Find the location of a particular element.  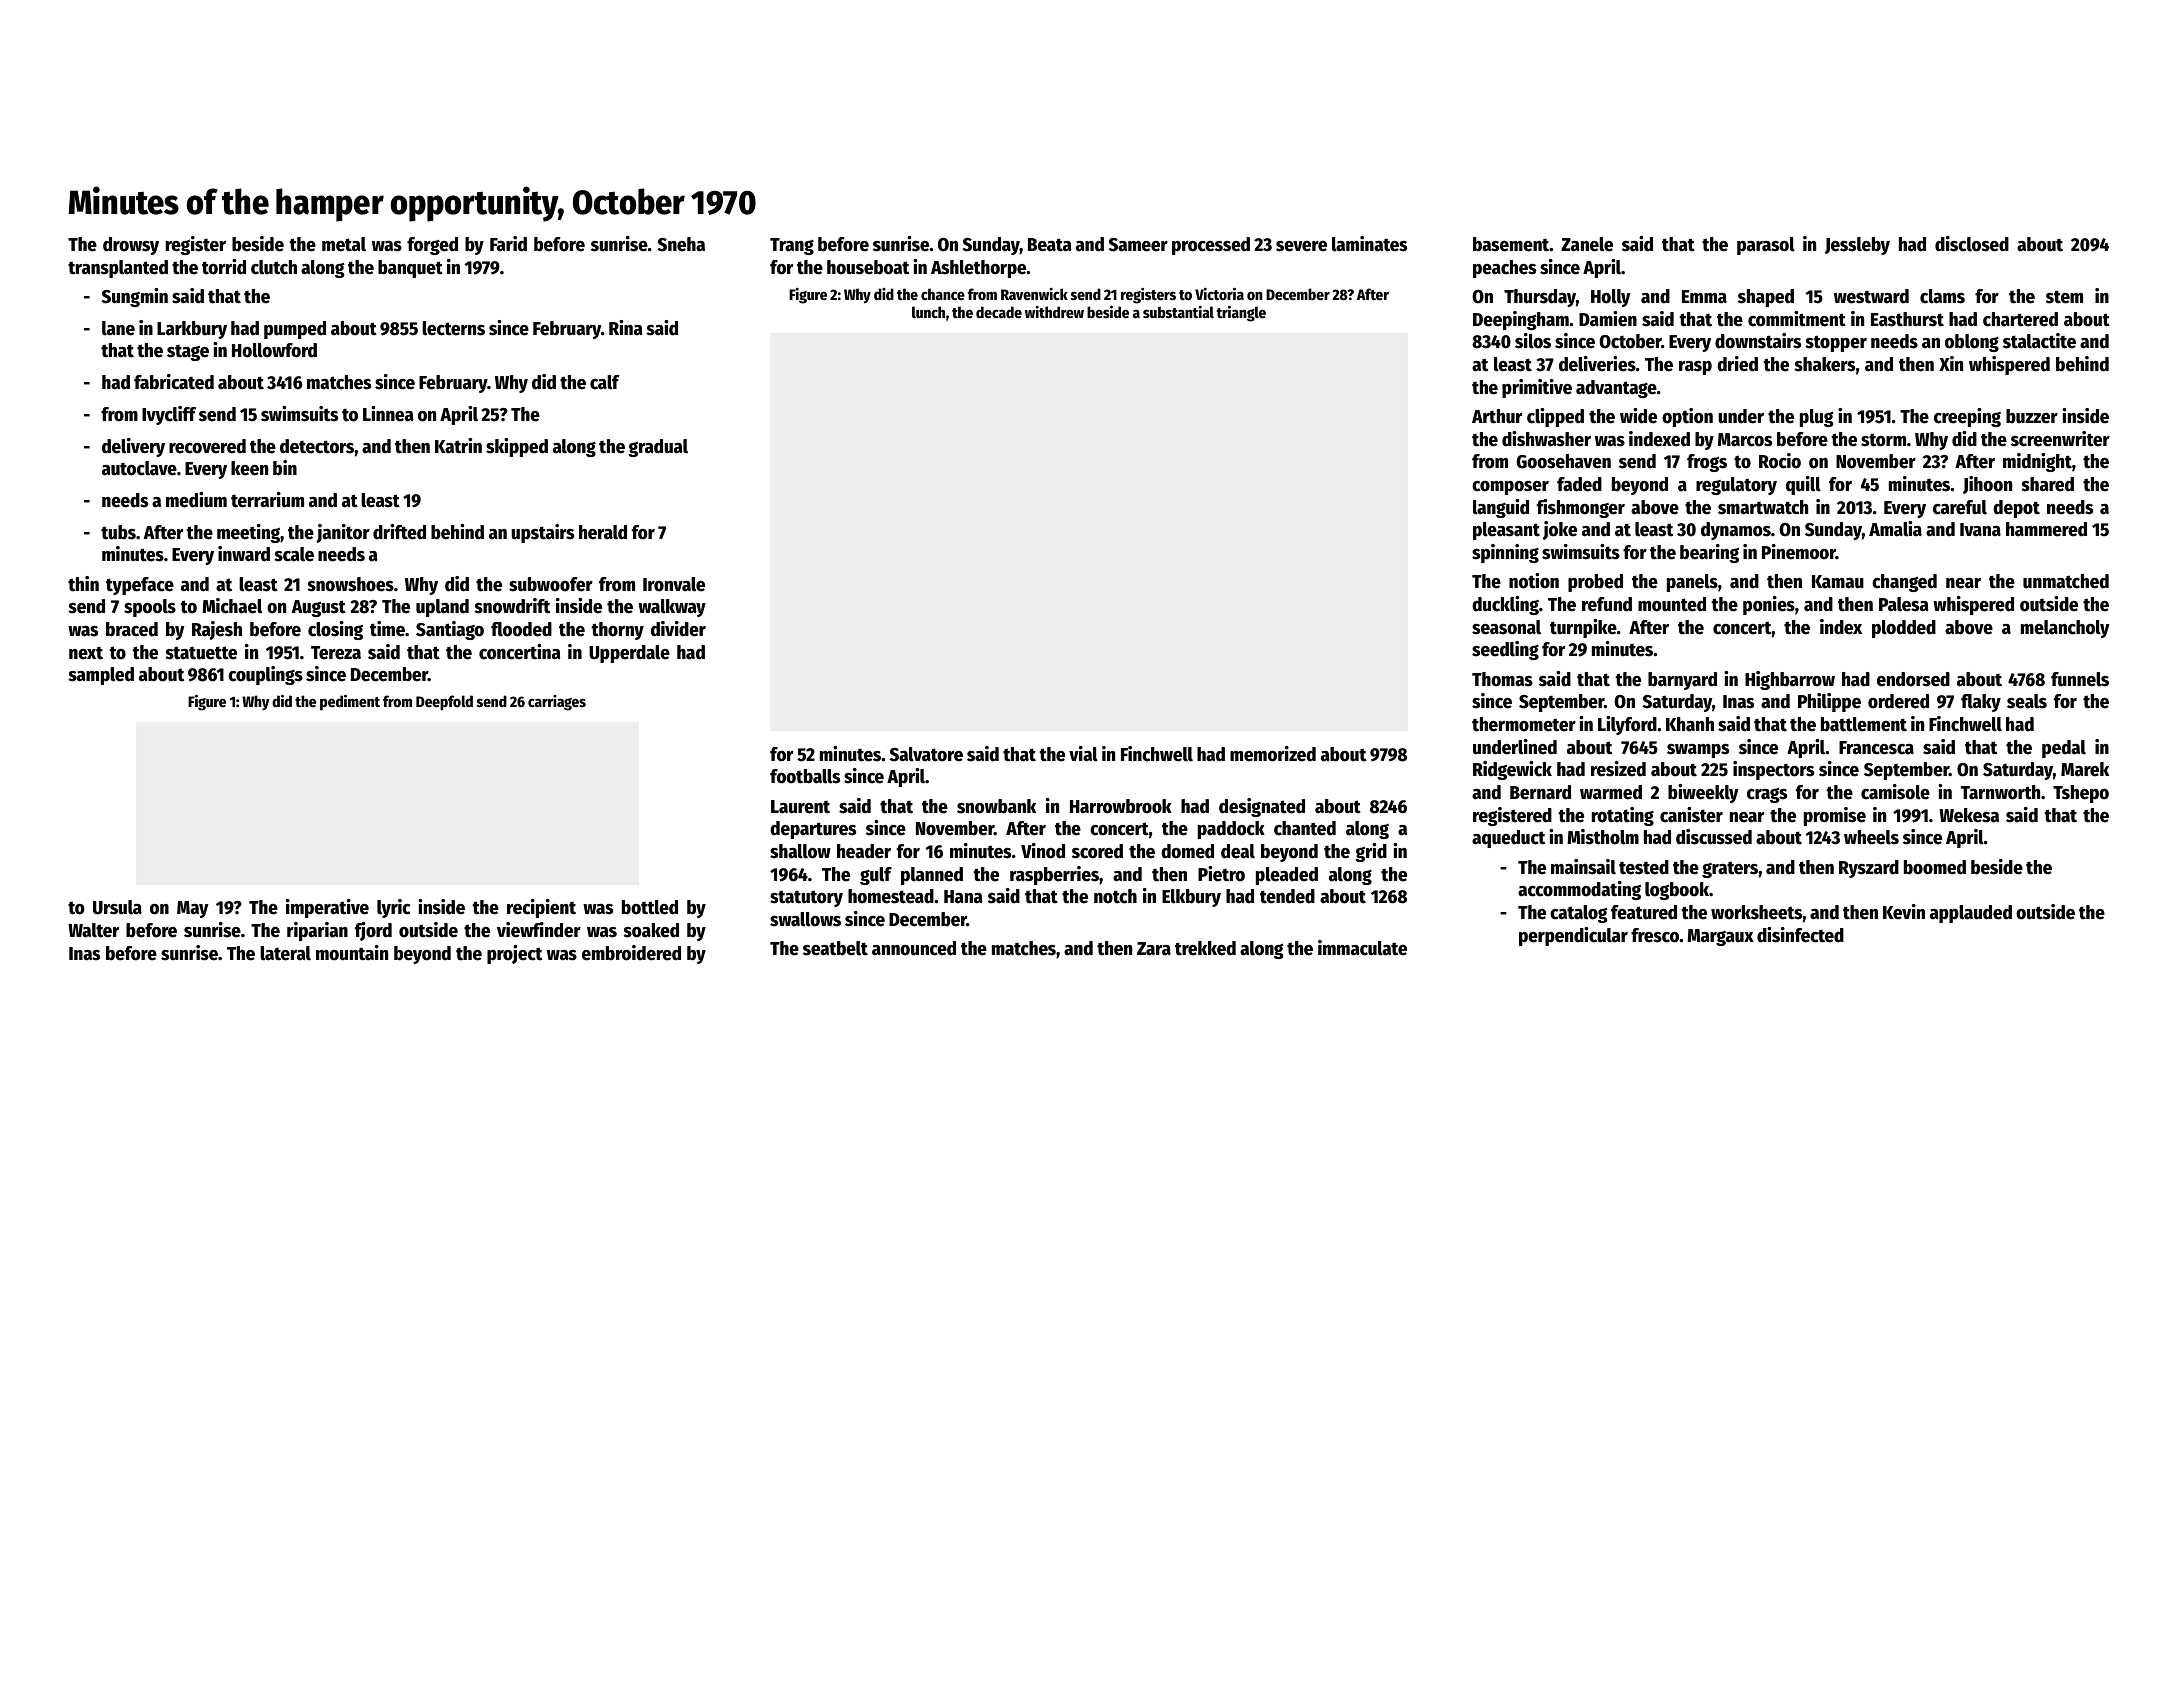

turnpike is located at coordinates (1583, 628).
